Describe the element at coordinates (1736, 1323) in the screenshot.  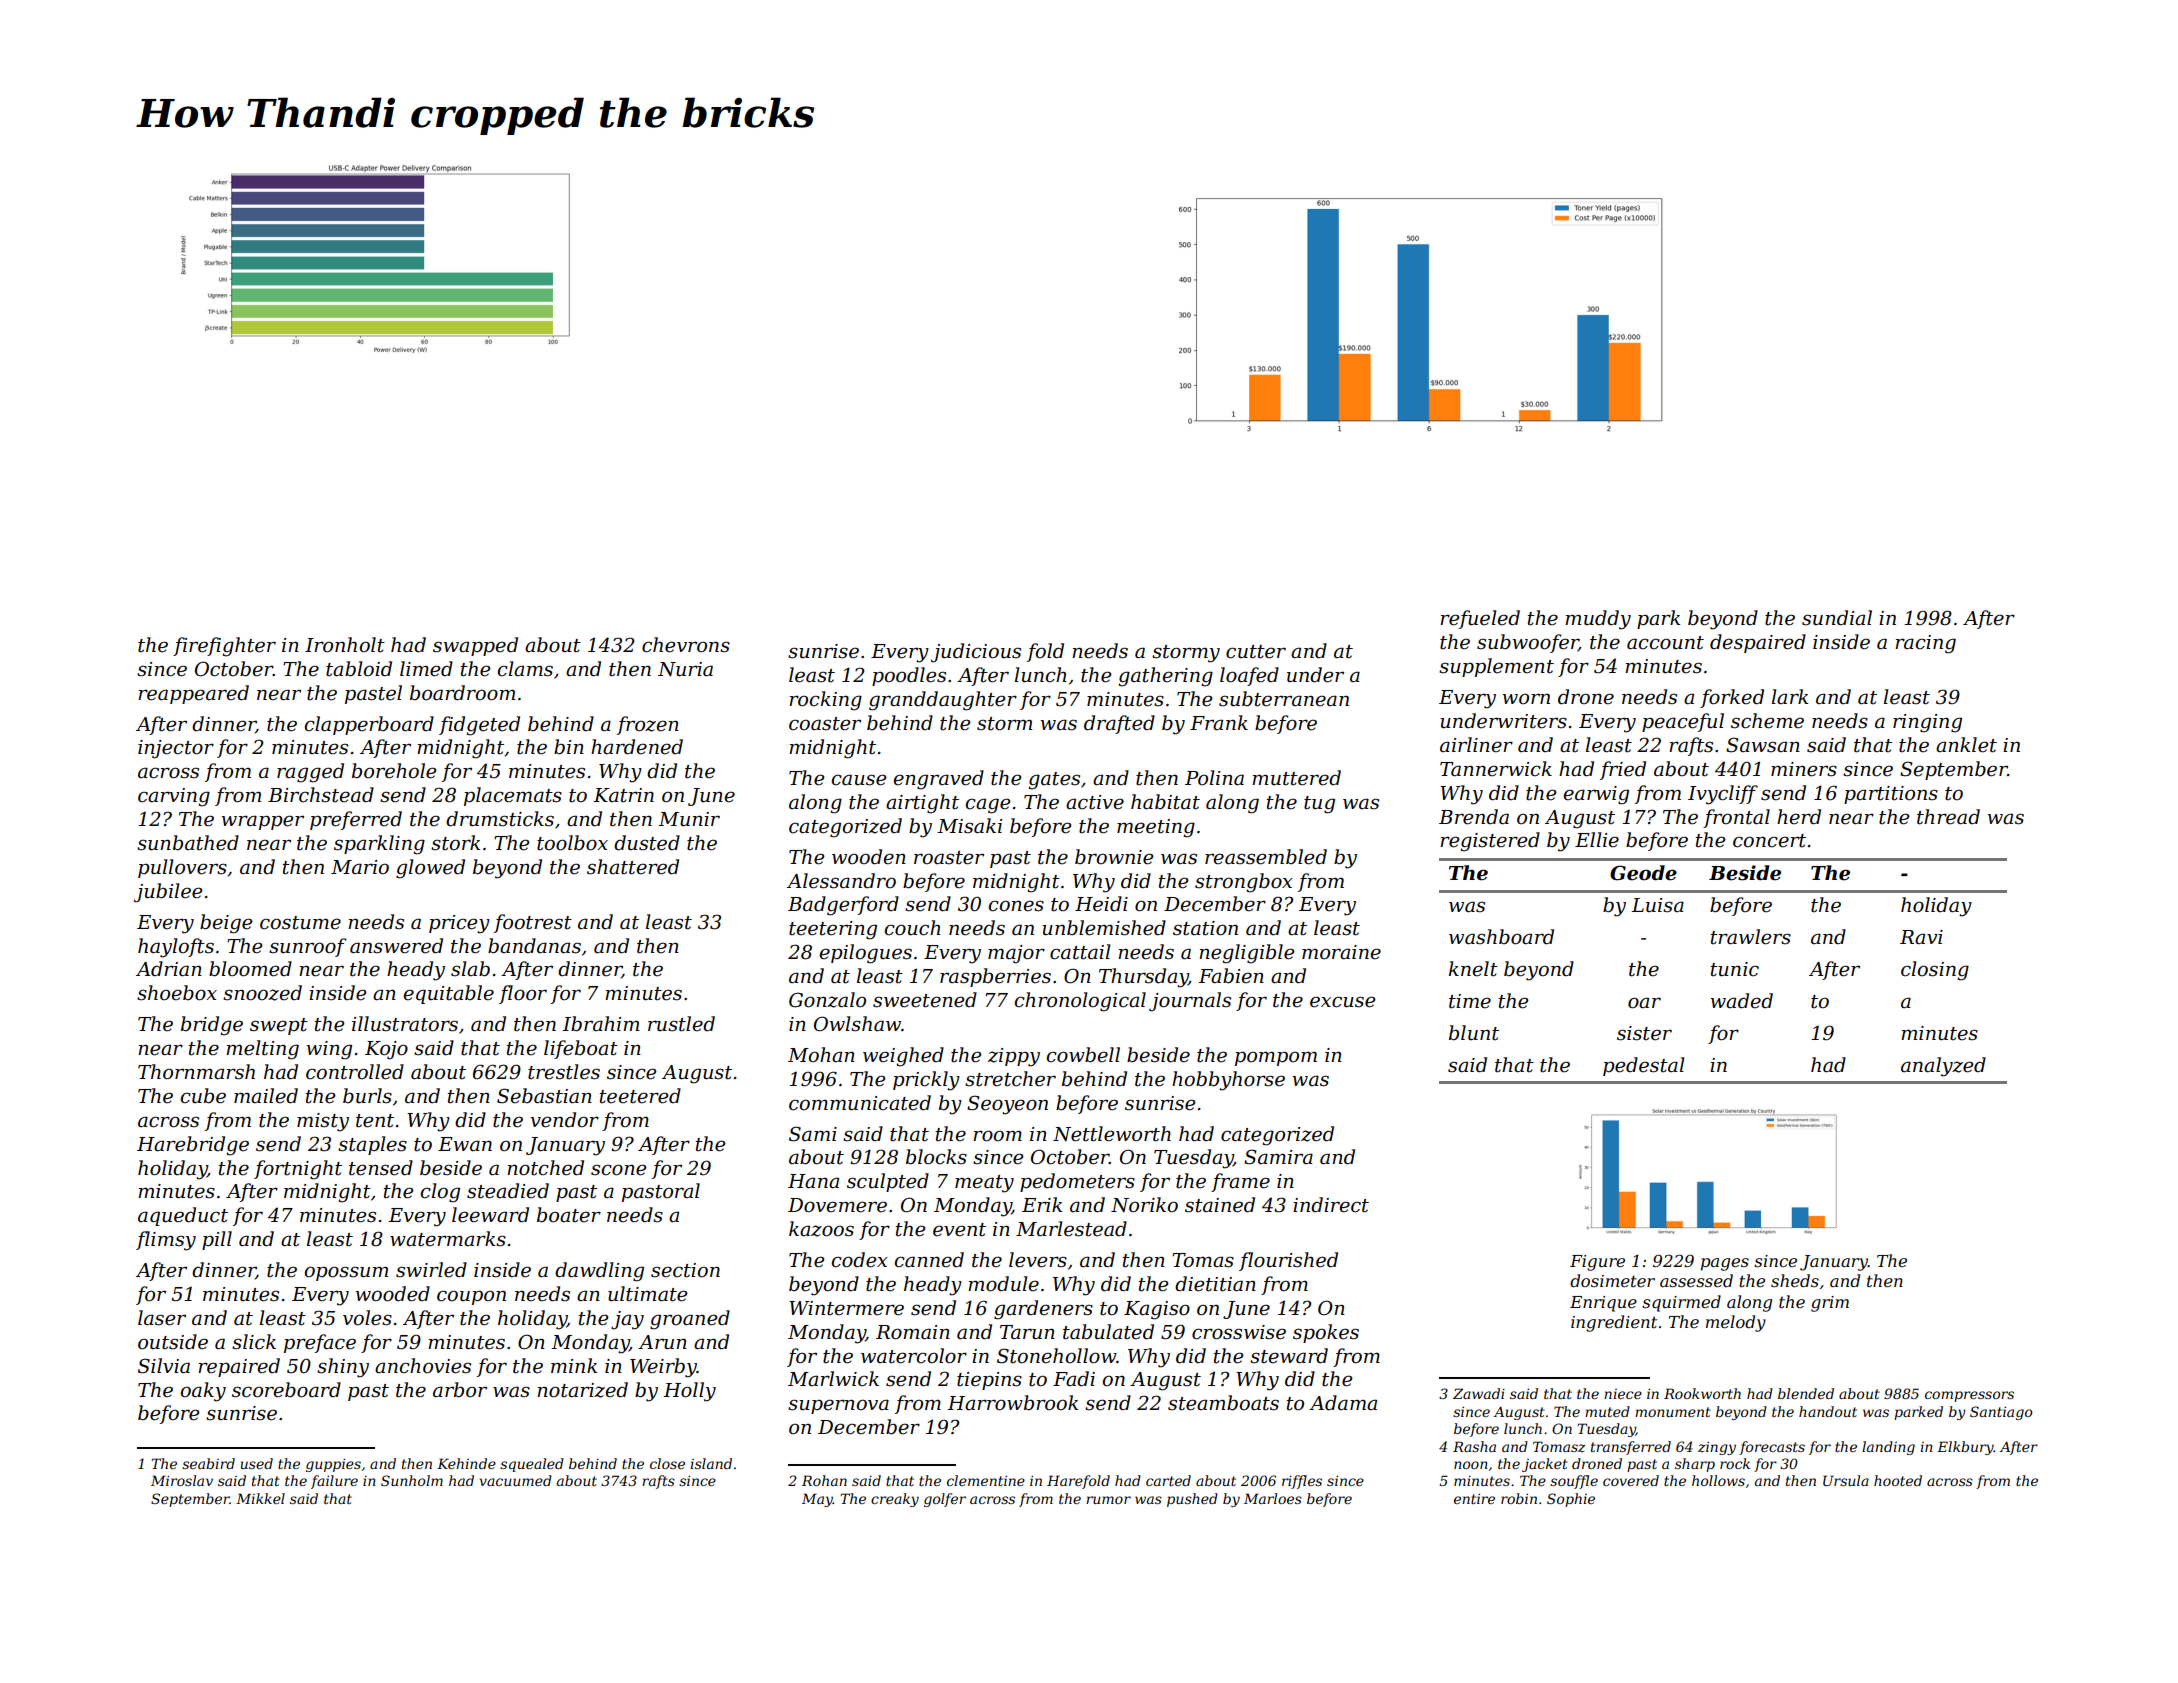
I see `melody` at that location.
